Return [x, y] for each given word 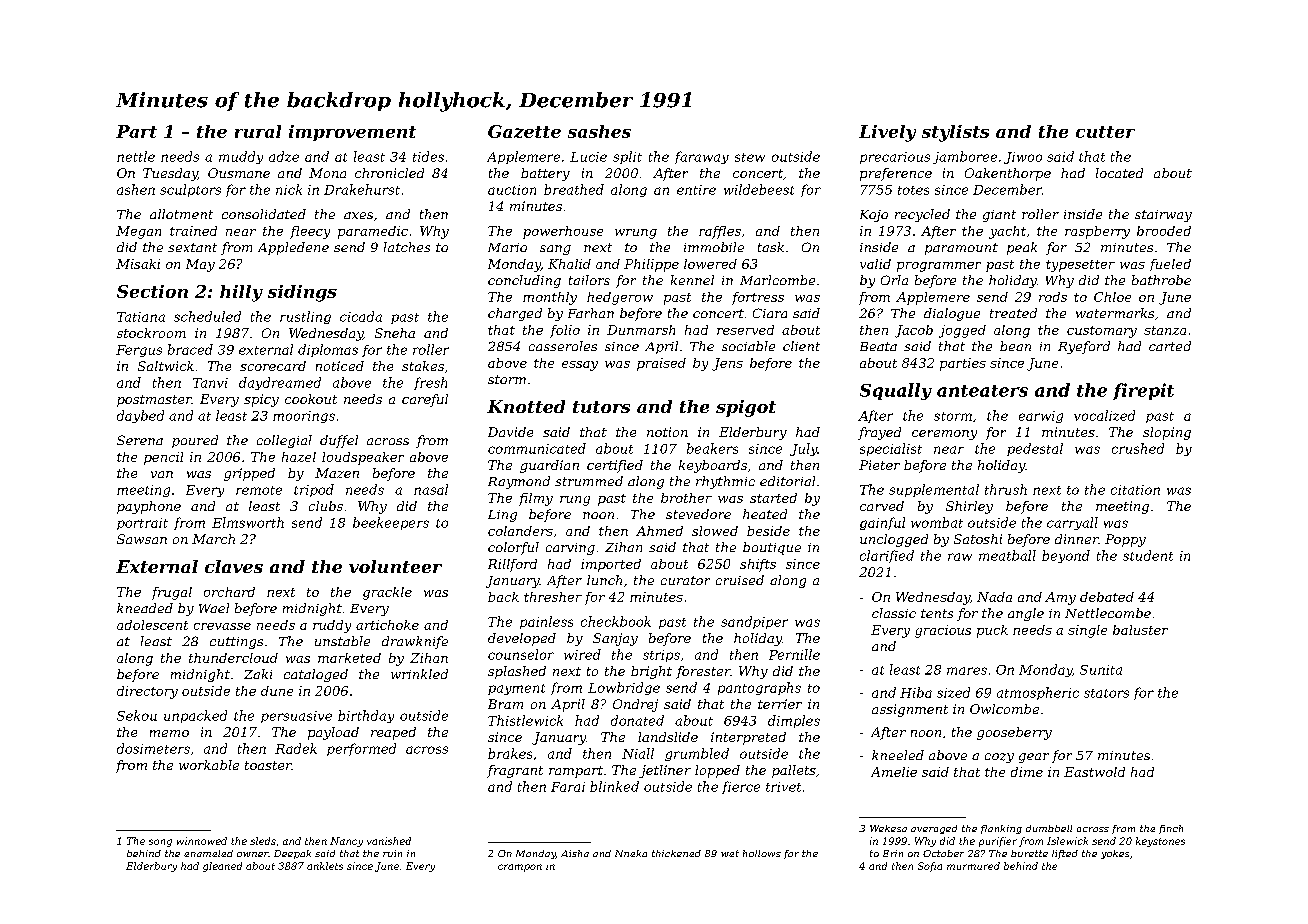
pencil [163, 458]
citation [1135, 490]
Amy [1060, 598]
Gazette [524, 131]
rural [258, 131]
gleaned [222, 867]
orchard [229, 592]
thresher [553, 597]
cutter [1105, 132]
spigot [746, 408]
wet [730, 853]
